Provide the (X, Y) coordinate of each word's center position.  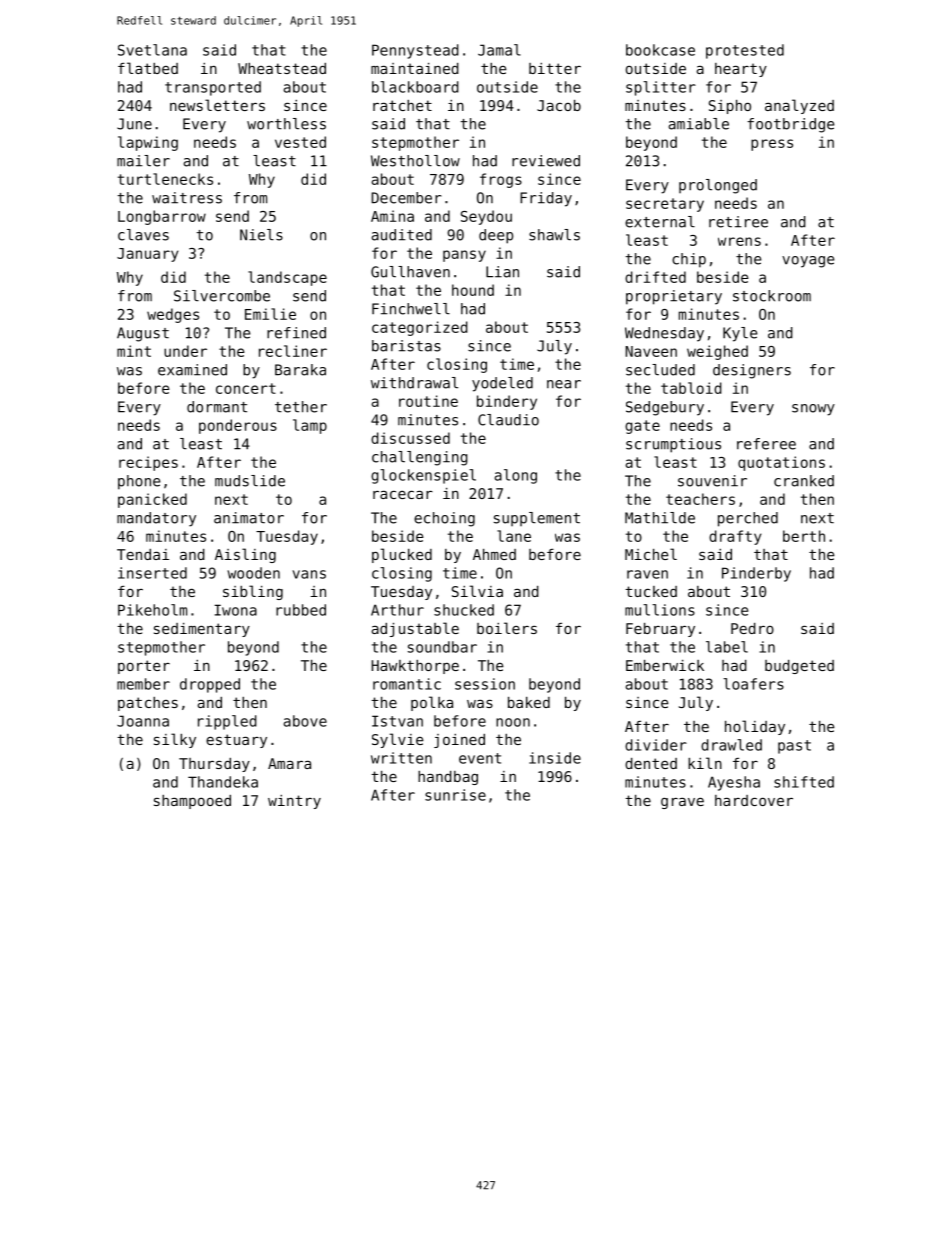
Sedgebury (665, 408)
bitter (555, 68)
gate (642, 427)
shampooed (192, 802)
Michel (651, 554)
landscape (287, 278)
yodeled (502, 384)
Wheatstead (282, 68)
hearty (741, 70)
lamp (310, 426)
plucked (402, 555)
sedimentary (202, 630)
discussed (410, 438)
